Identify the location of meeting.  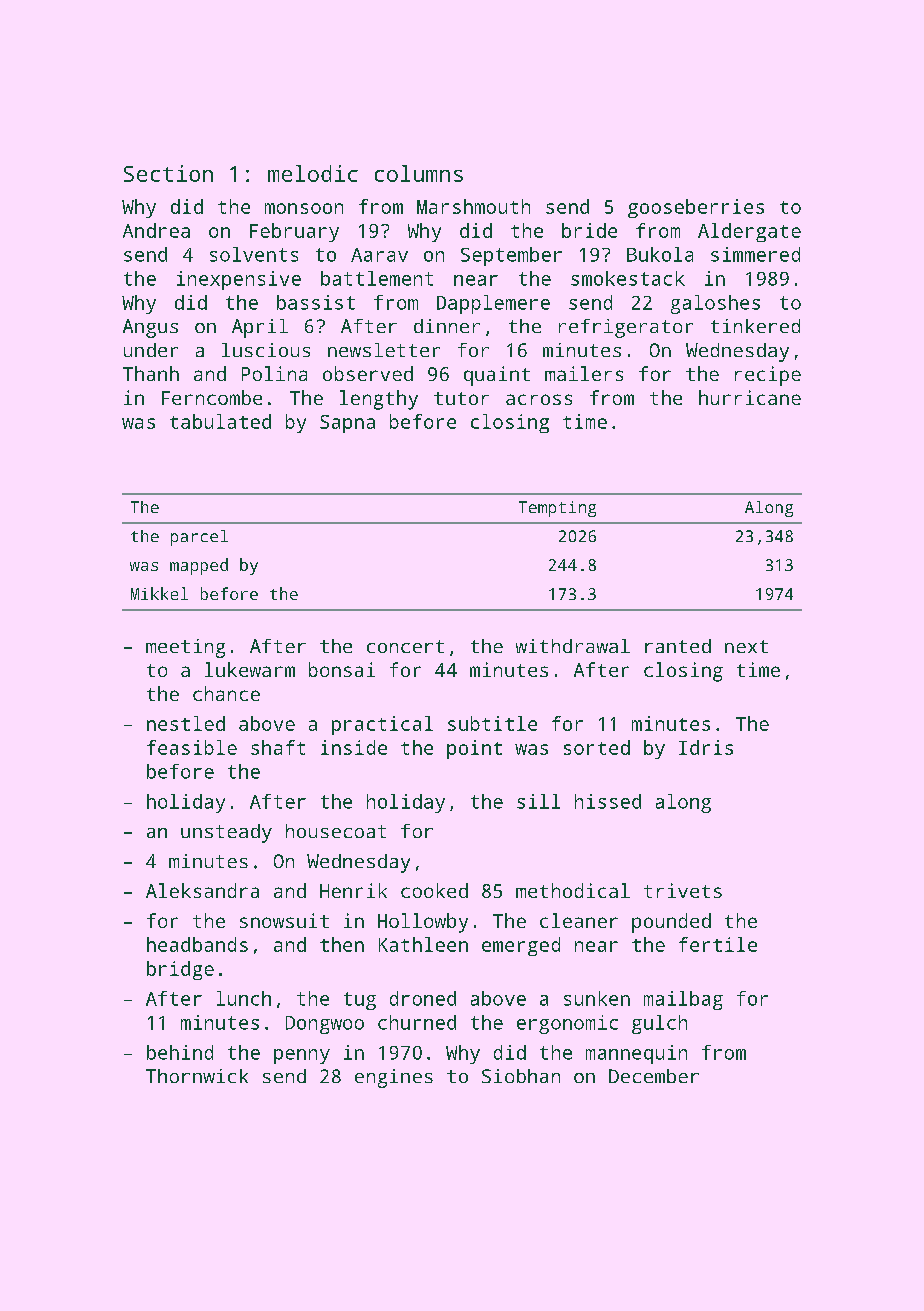
(185, 648).
